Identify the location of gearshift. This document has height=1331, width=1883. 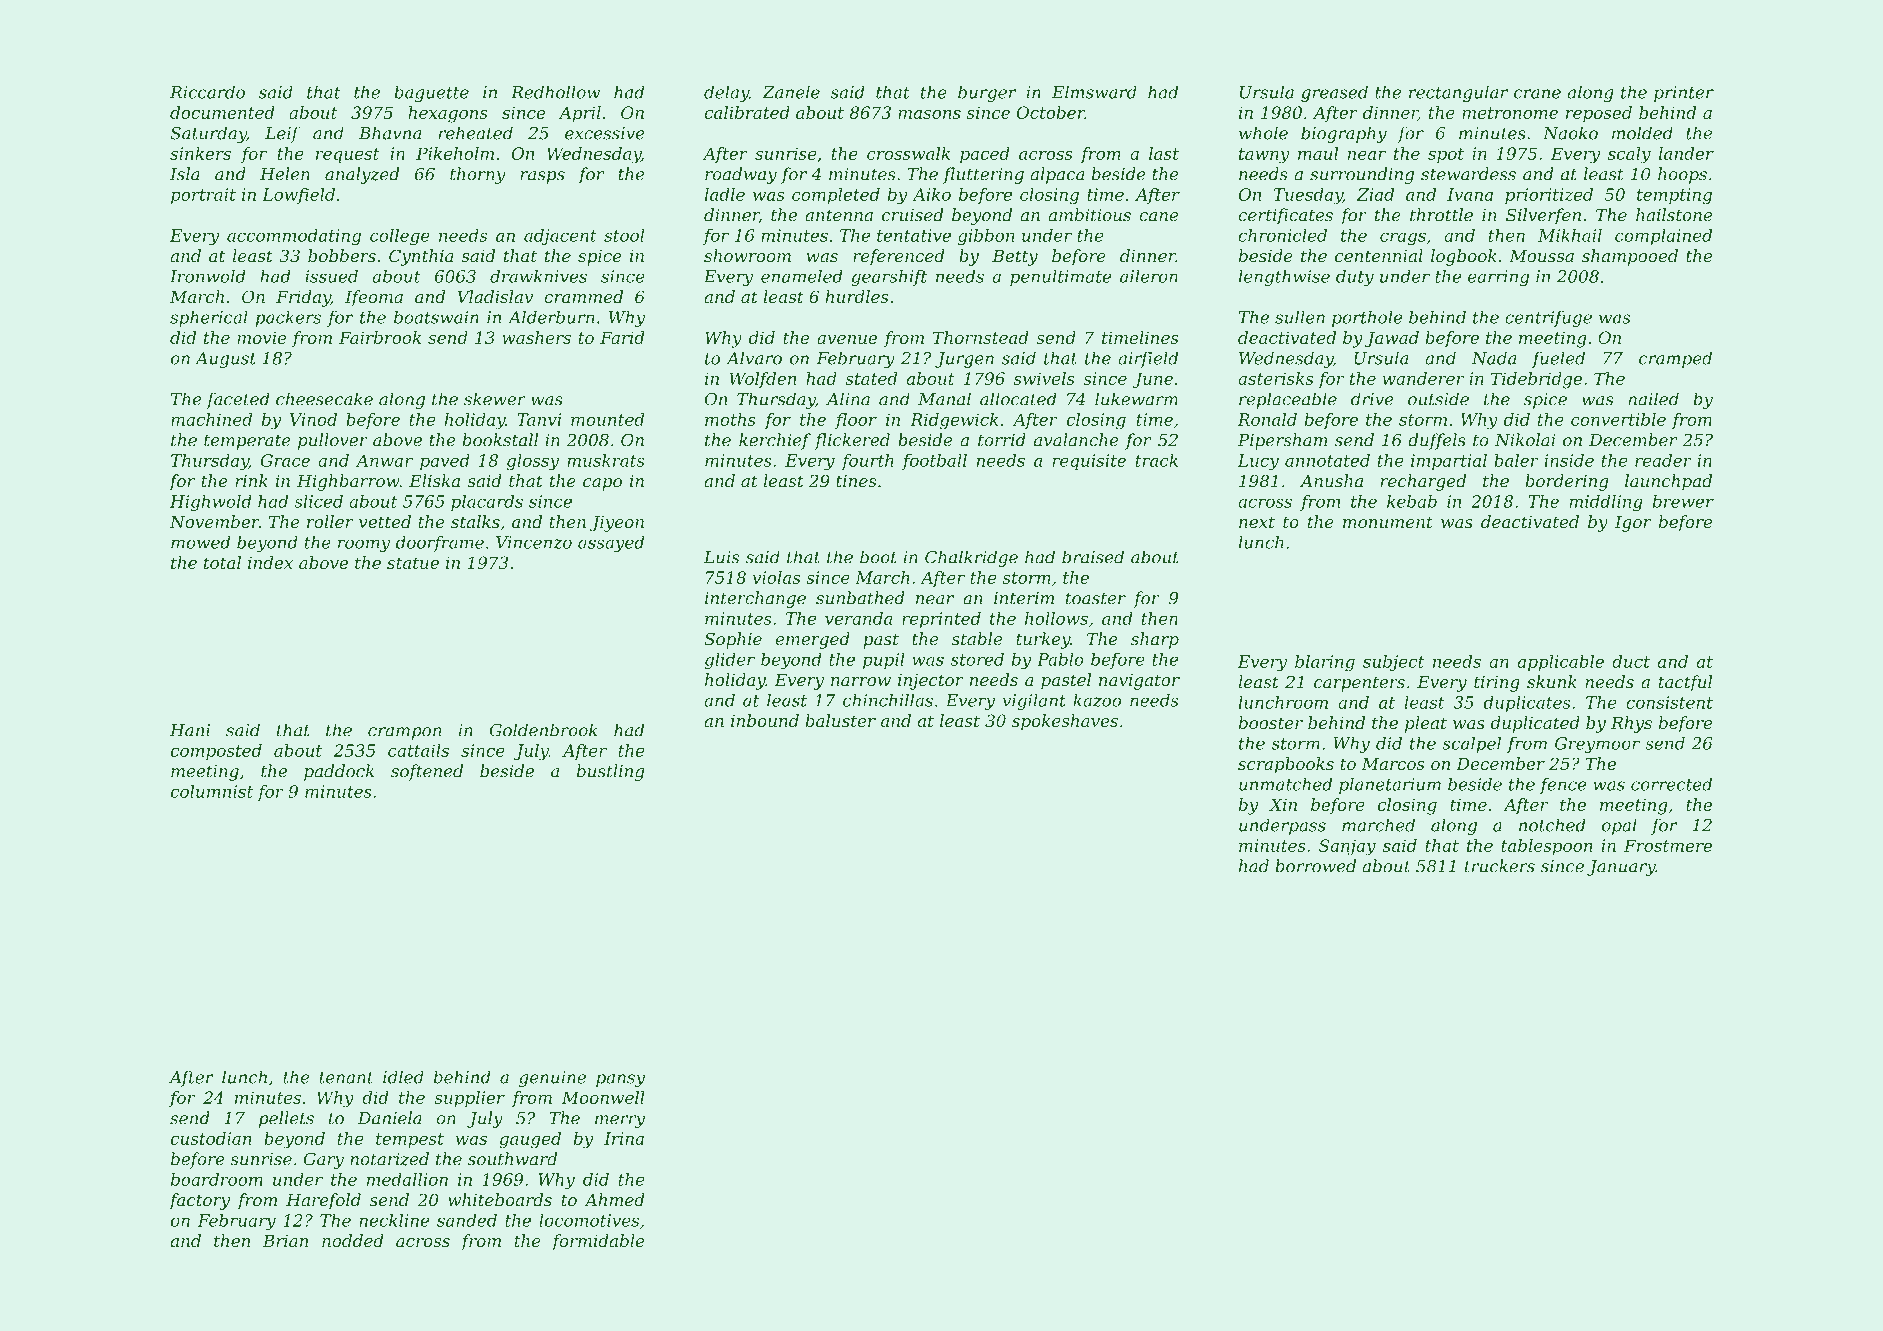
(889, 277).
